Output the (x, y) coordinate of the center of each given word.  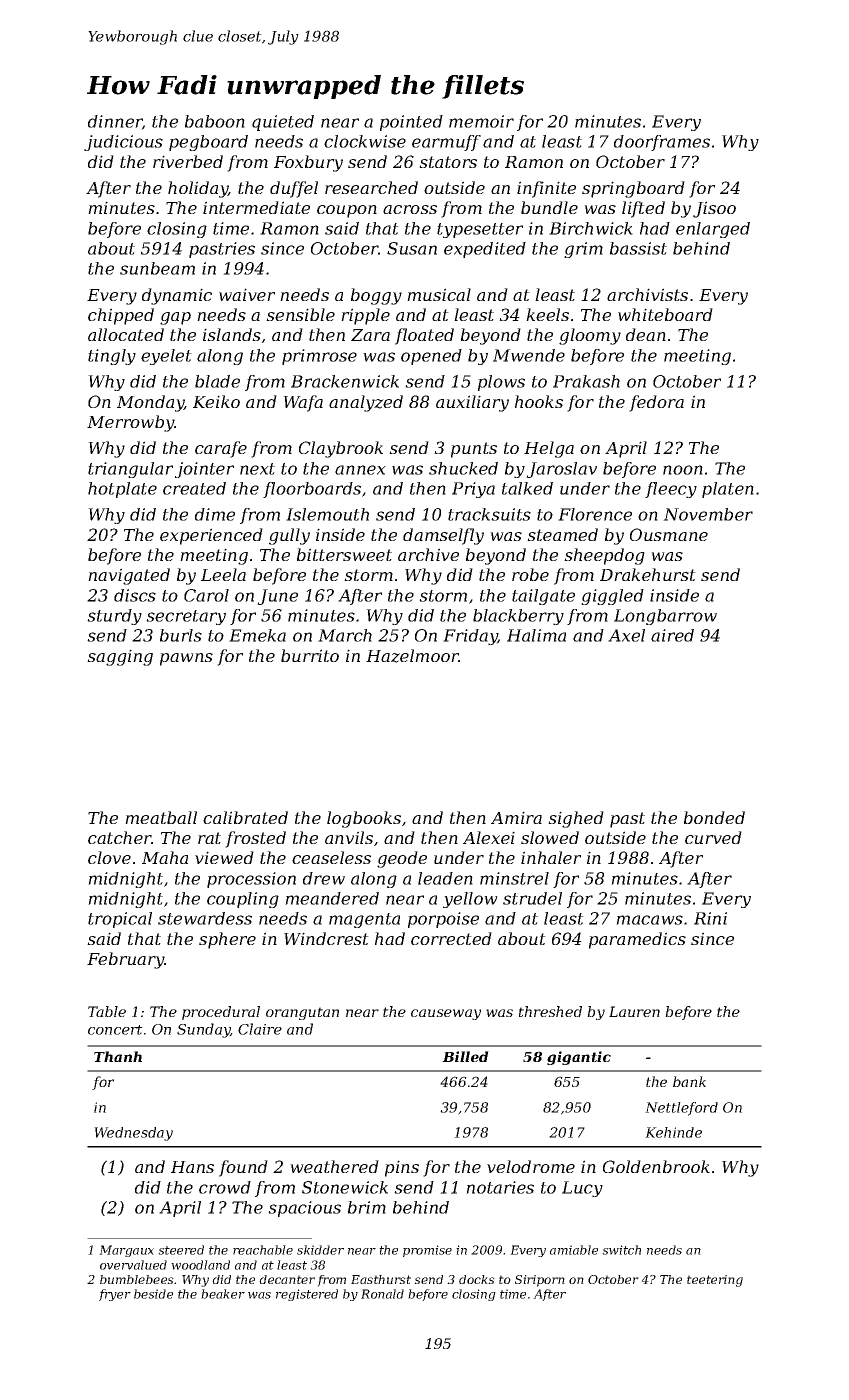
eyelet (166, 357)
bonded (714, 817)
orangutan (302, 1013)
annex (360, 470)
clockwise (365, 141)
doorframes (662, 143)
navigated (129, 576)
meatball (161, 817)
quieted (283, 123)
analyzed (366, 403)
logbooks (364, 819)
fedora (656, 403)
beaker (223, 1294)
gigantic (579, 1058)
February (126, 960)
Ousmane (669, 534)
